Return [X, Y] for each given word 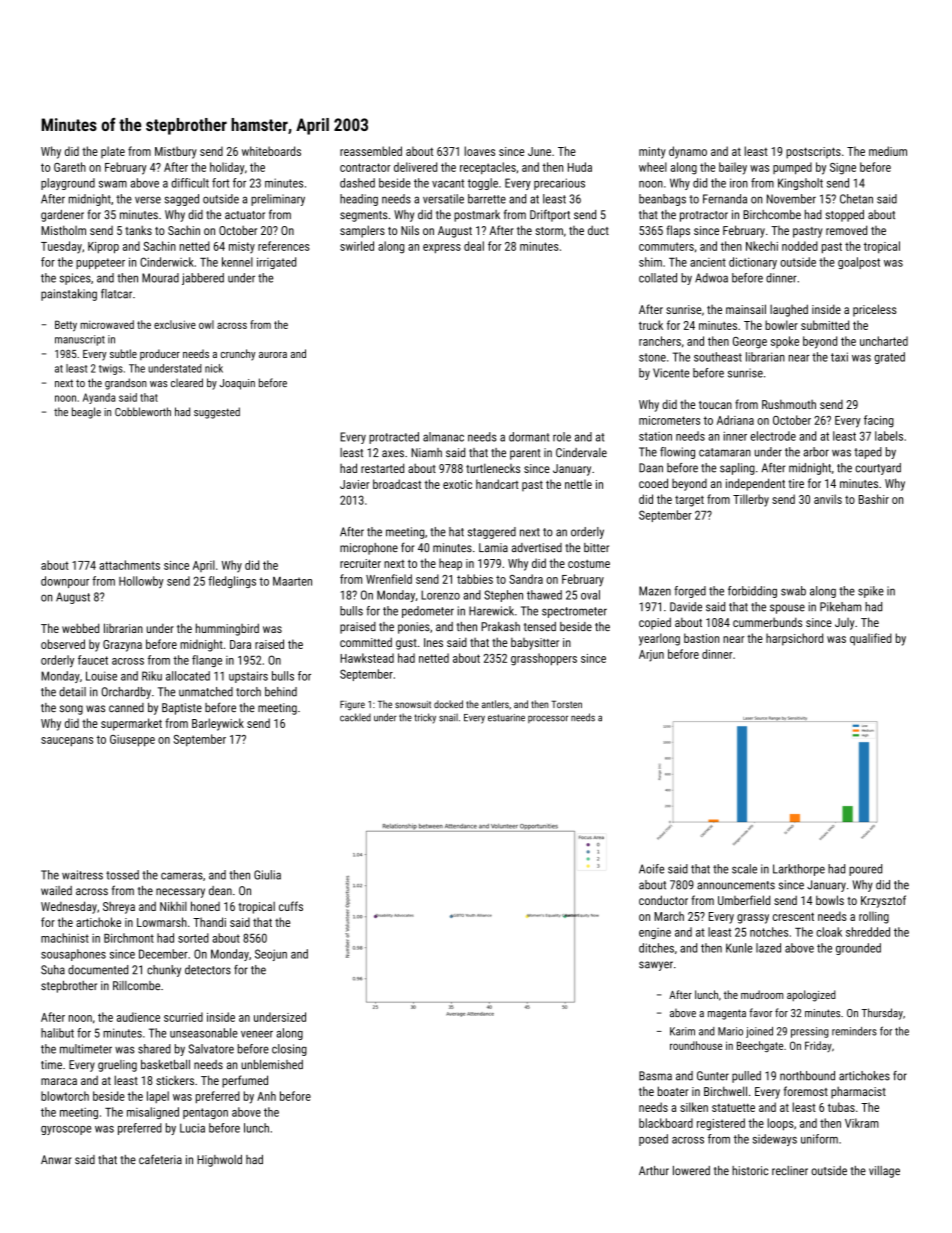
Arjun [651, 656]
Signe [843, 169]
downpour [65, 582]
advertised [537, 547]
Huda [580, 167]
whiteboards [271, 151]
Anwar [56, 1159]
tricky [425, 718]
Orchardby [126, 693]
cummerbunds [767, 622]
